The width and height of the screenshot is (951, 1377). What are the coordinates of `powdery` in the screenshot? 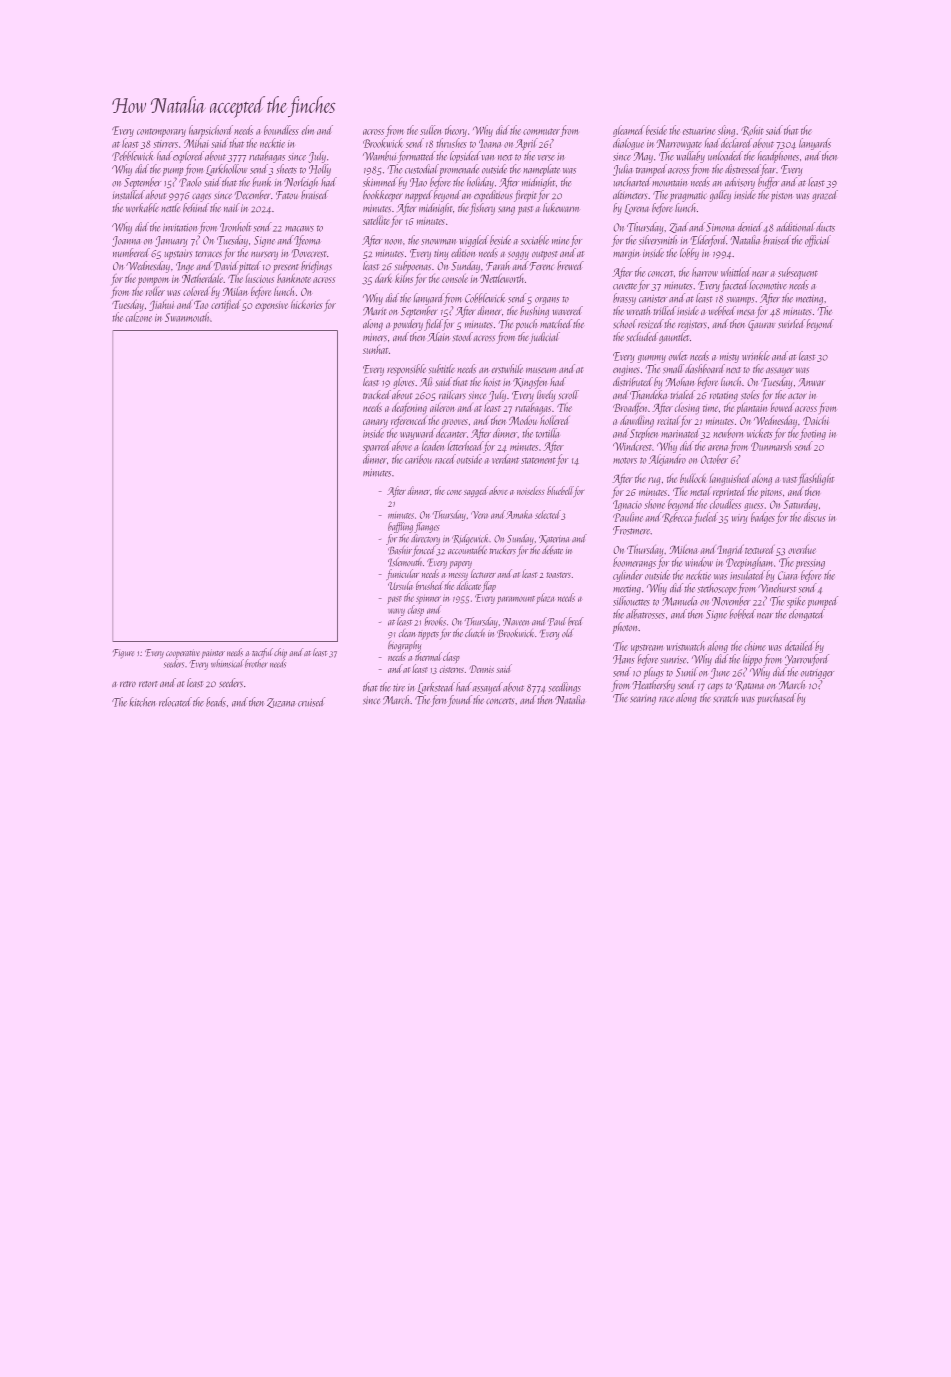 It's located at (408, 325).
